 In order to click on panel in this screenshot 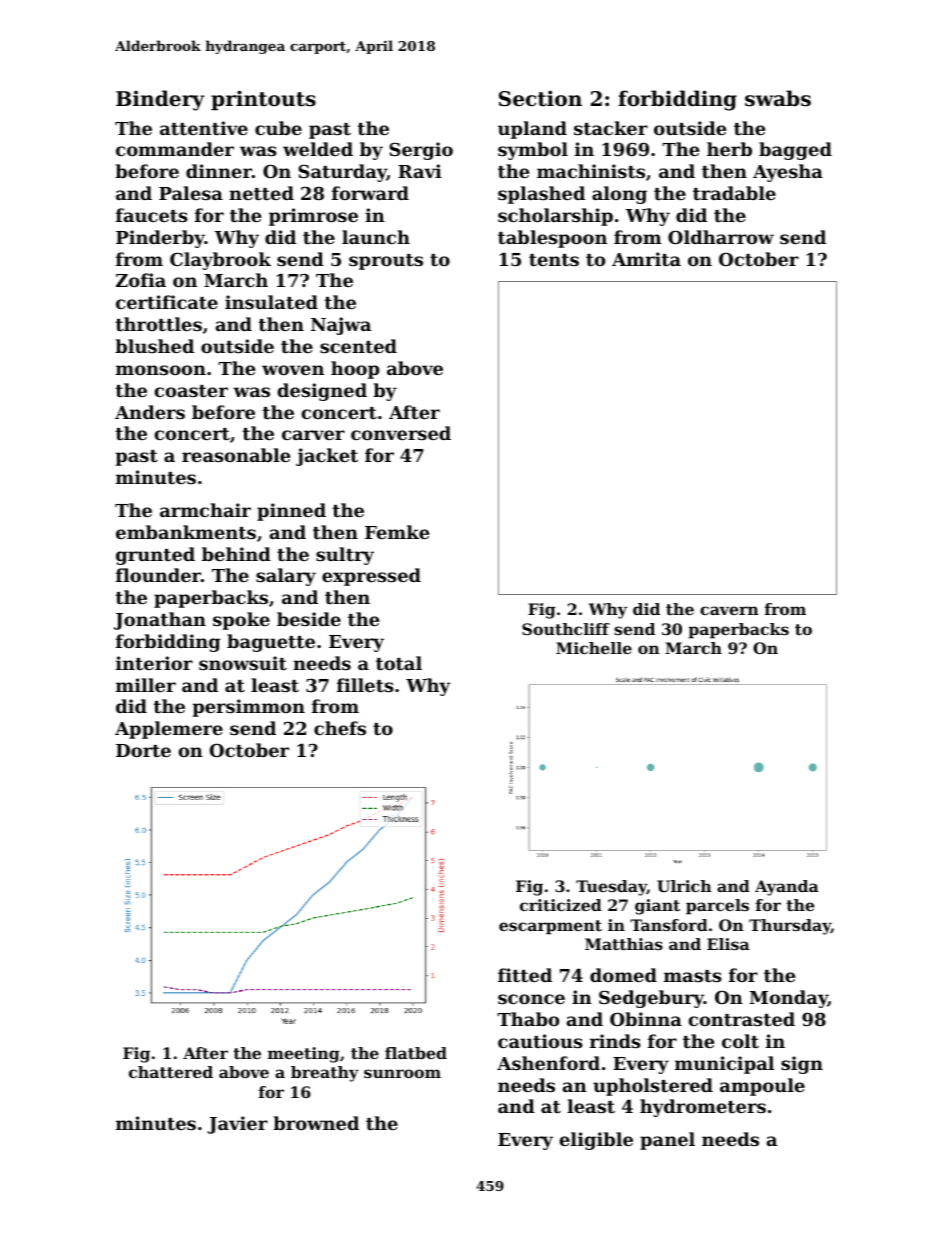, I will do `click(667, 1141)`.
